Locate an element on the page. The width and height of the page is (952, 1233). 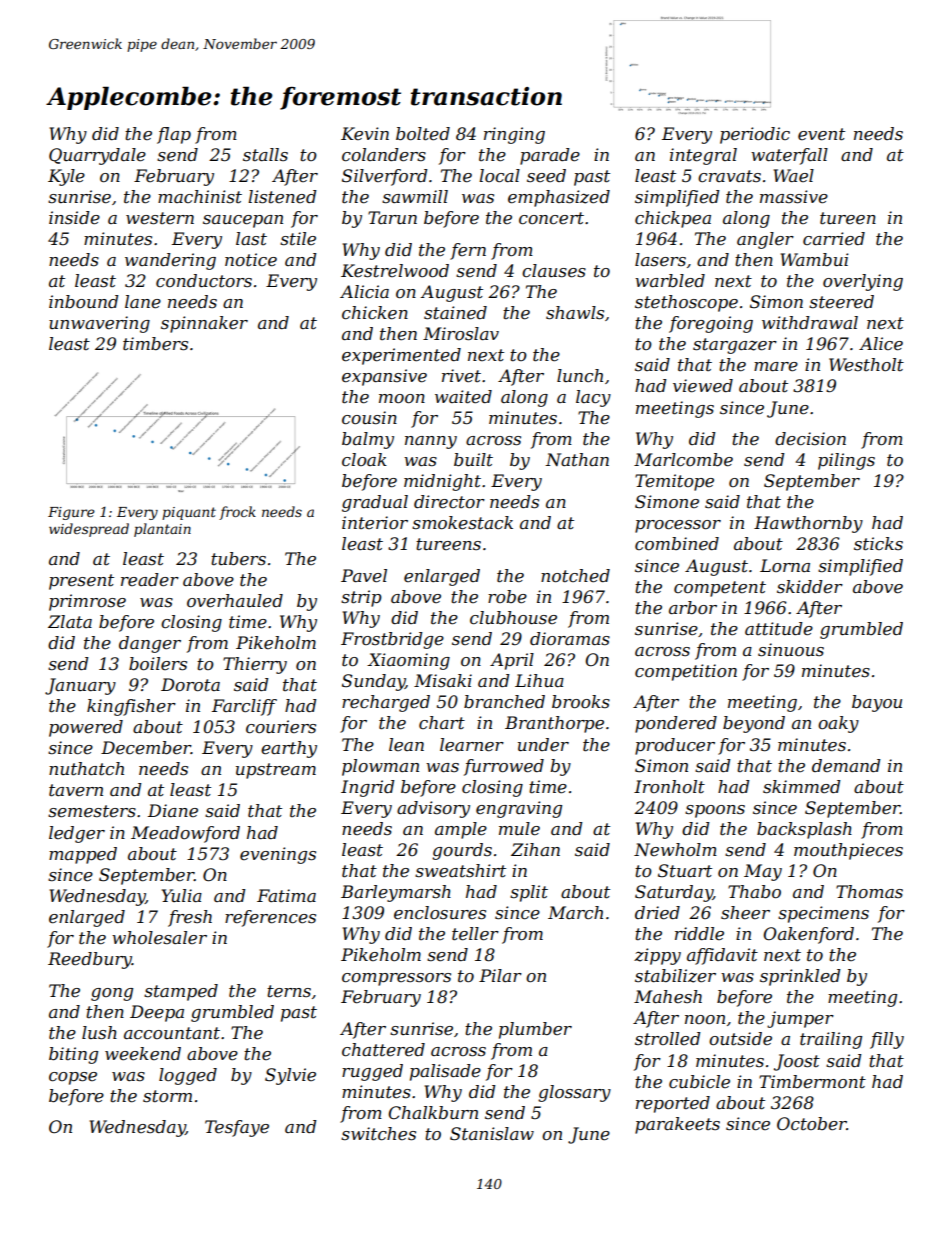
attitude is located at coordinates (779, 629).
